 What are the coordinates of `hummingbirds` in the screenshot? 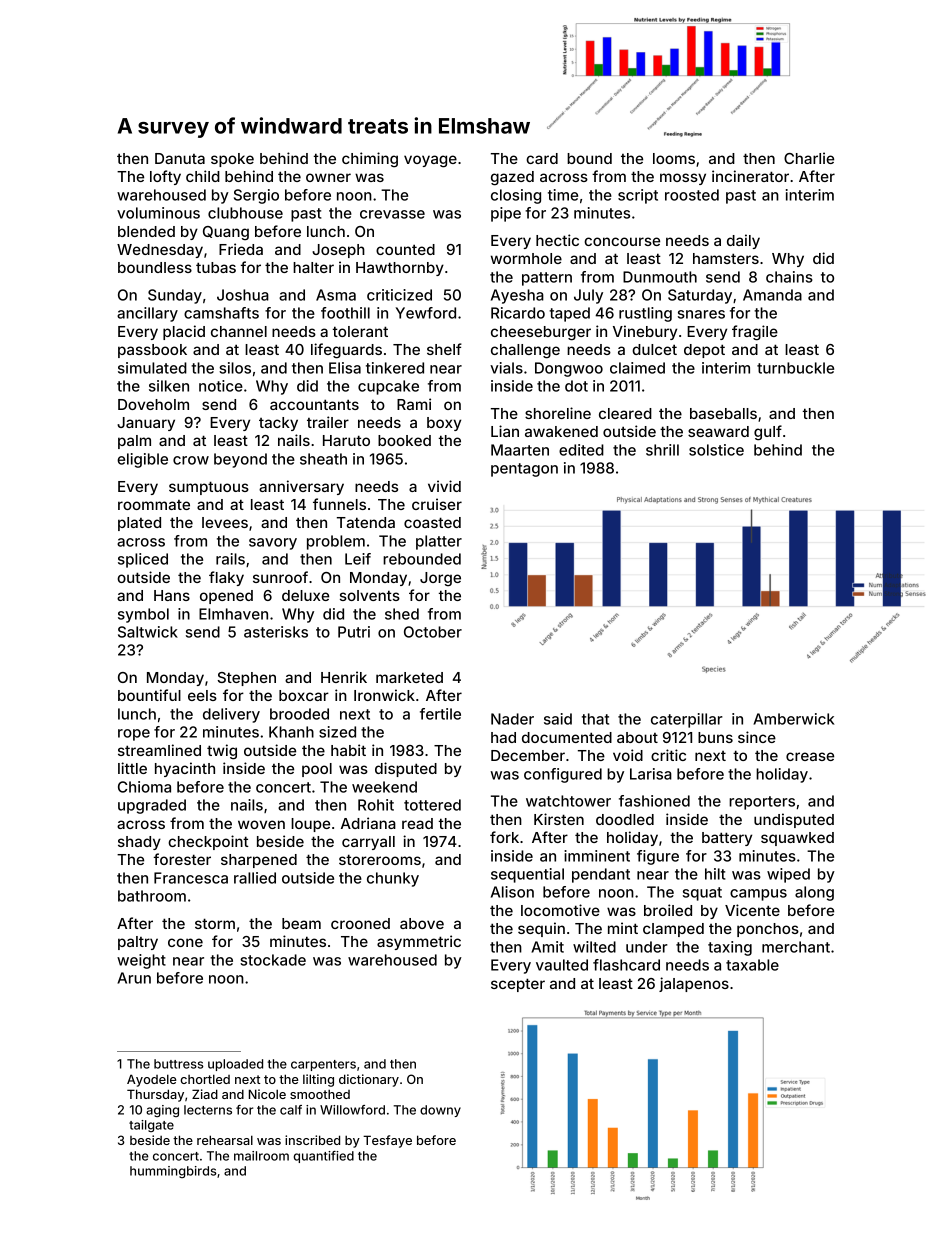 It's located at (173, 1172).
